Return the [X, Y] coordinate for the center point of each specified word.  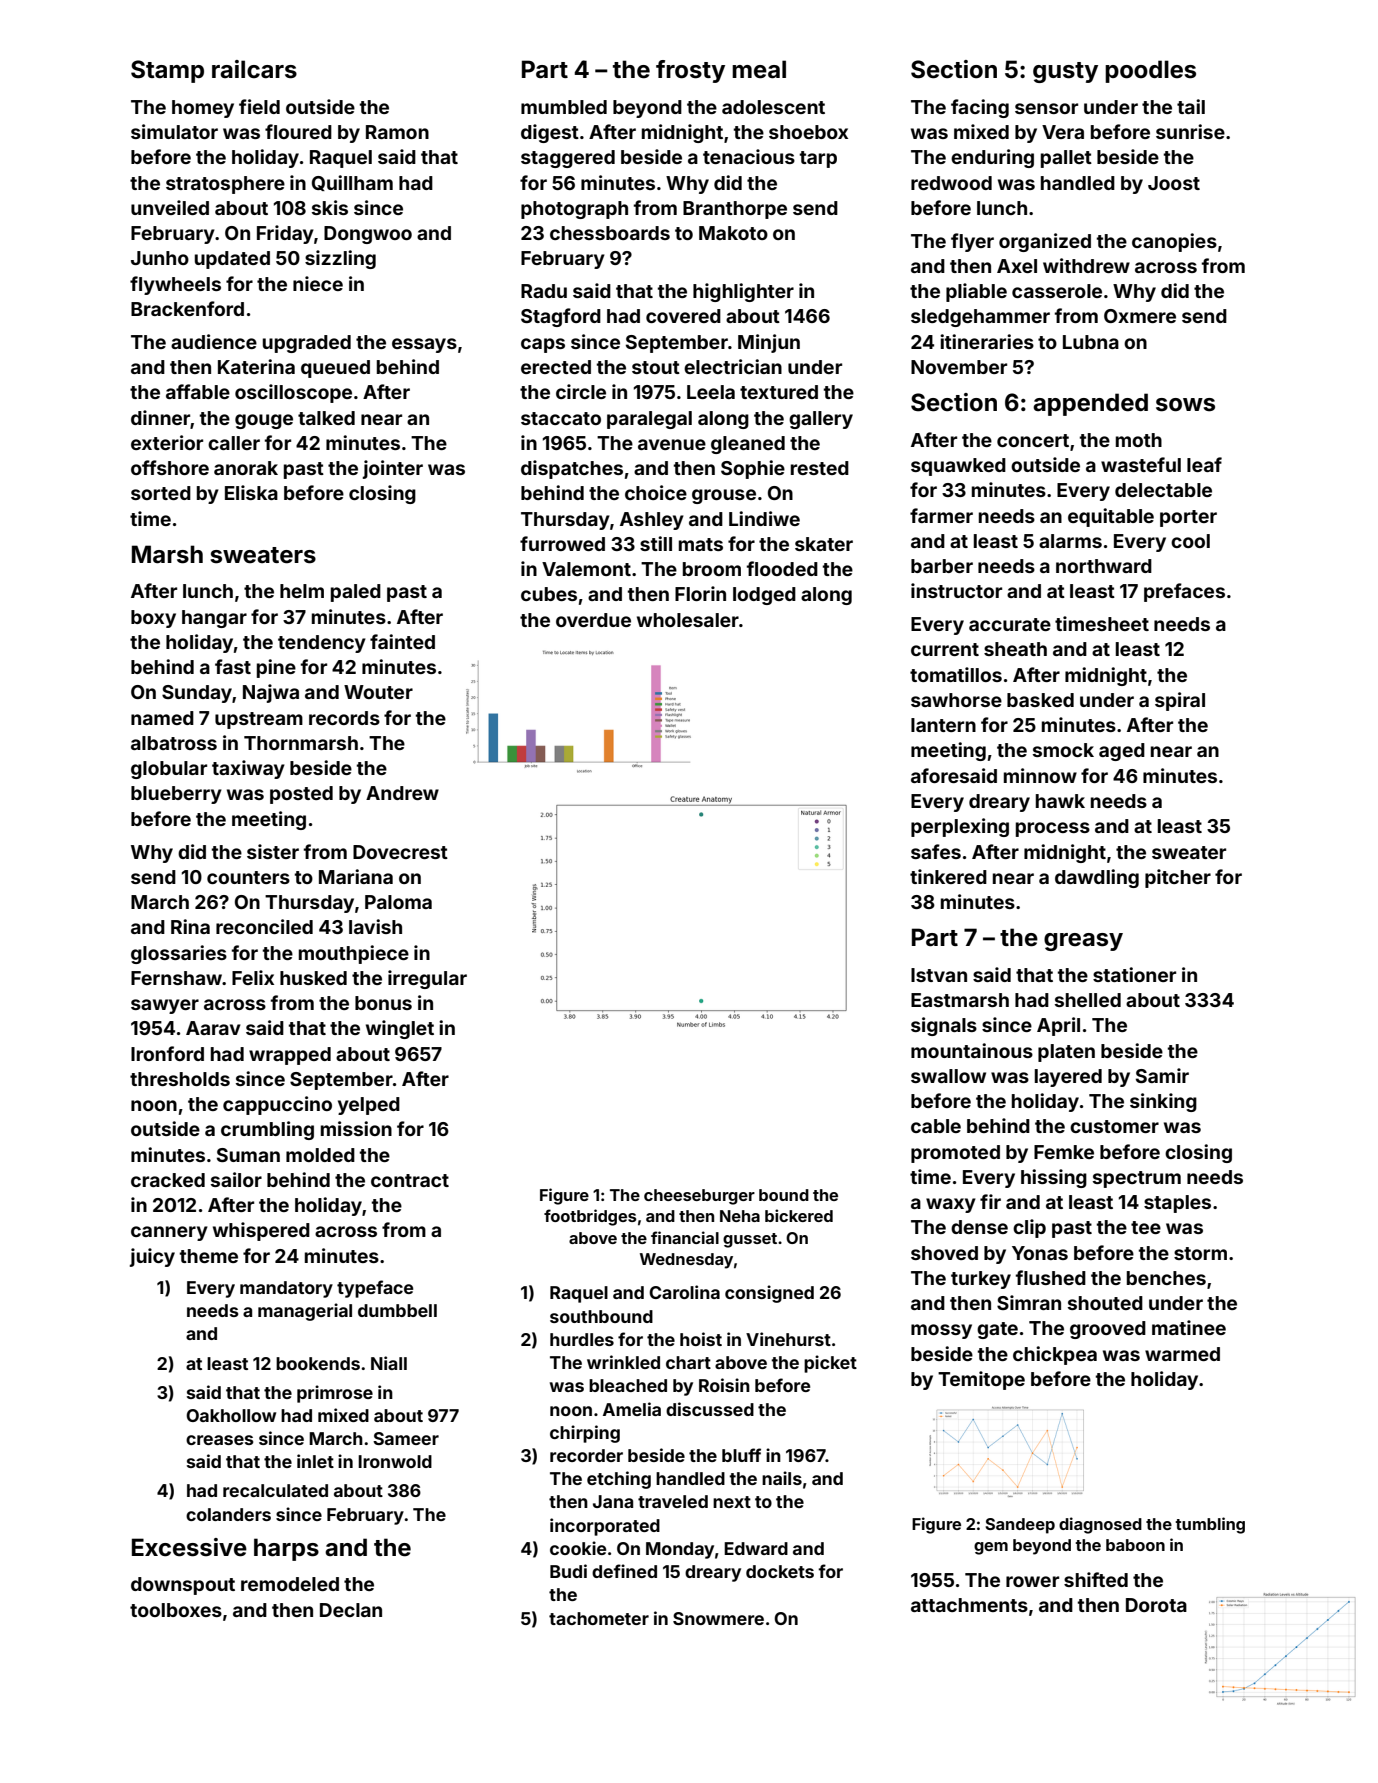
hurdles [582, 1339]
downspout [183, 1586]
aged [1122, 752]
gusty [1065, 72]
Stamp [167, 71]
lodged [764, 596]
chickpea [1055, 1355]
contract [410, 1180]
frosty [690, 71]
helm [302, 591]
